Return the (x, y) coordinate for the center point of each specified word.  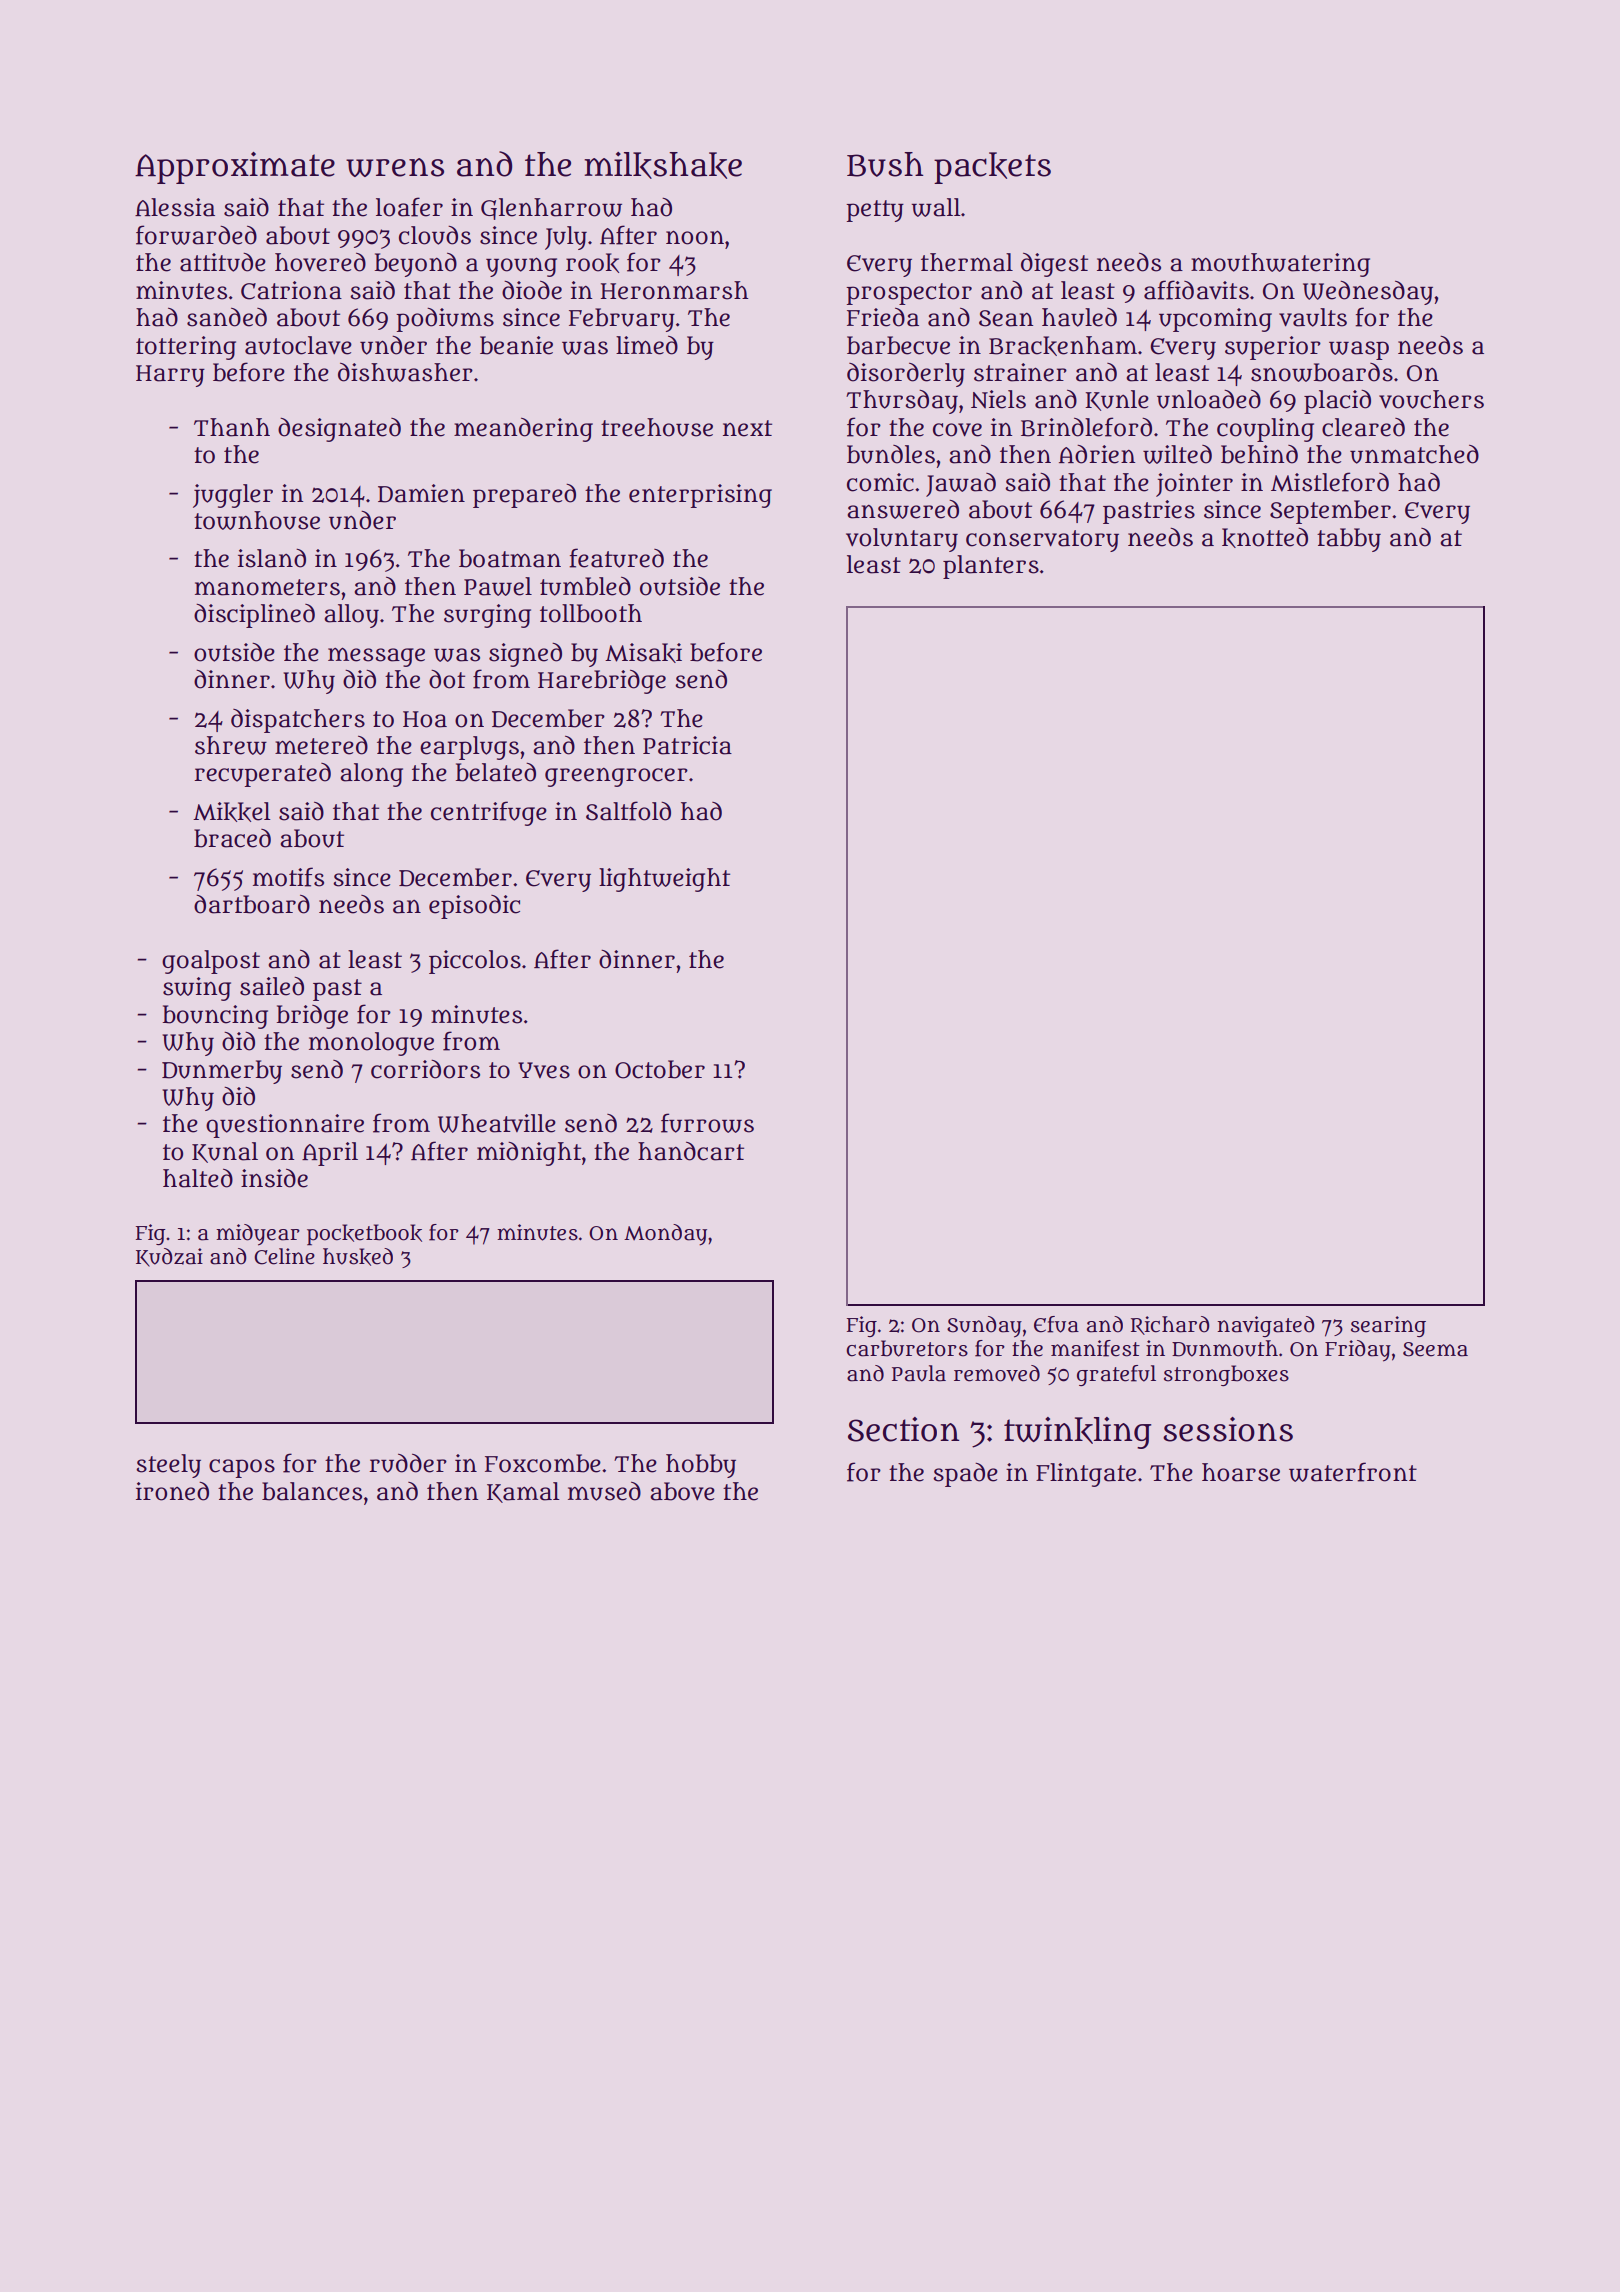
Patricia (687, 745)
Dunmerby (222, 1072)
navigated (1266, 1326)
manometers (267, 587)
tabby (1349, 540)
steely (168, 1466)
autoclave (298, 345)
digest (1054, 265)
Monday (665, 1235)
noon (695, 237)
